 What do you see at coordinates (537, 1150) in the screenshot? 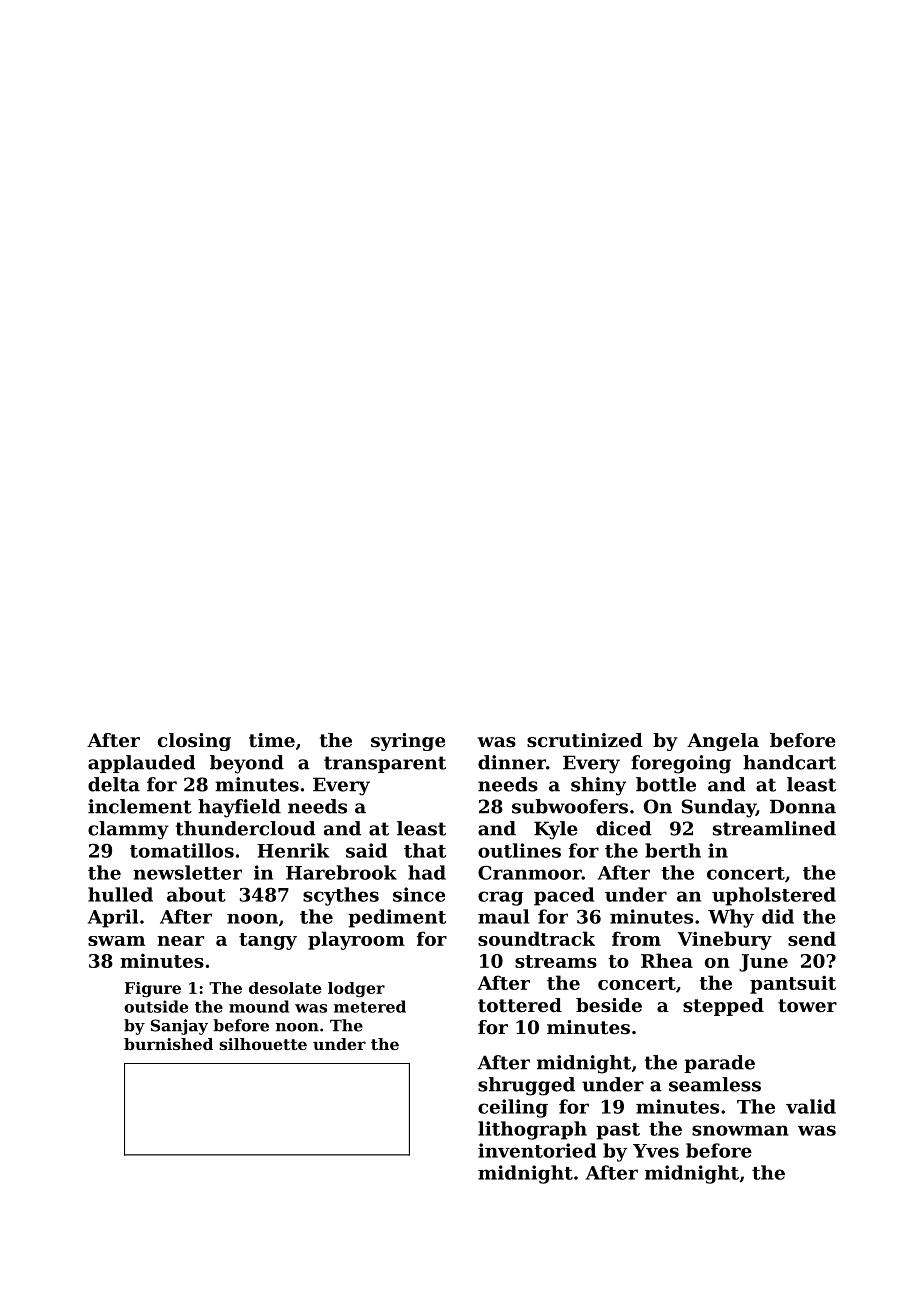
I see `inventoried` at bounding box center [537, 1150].
